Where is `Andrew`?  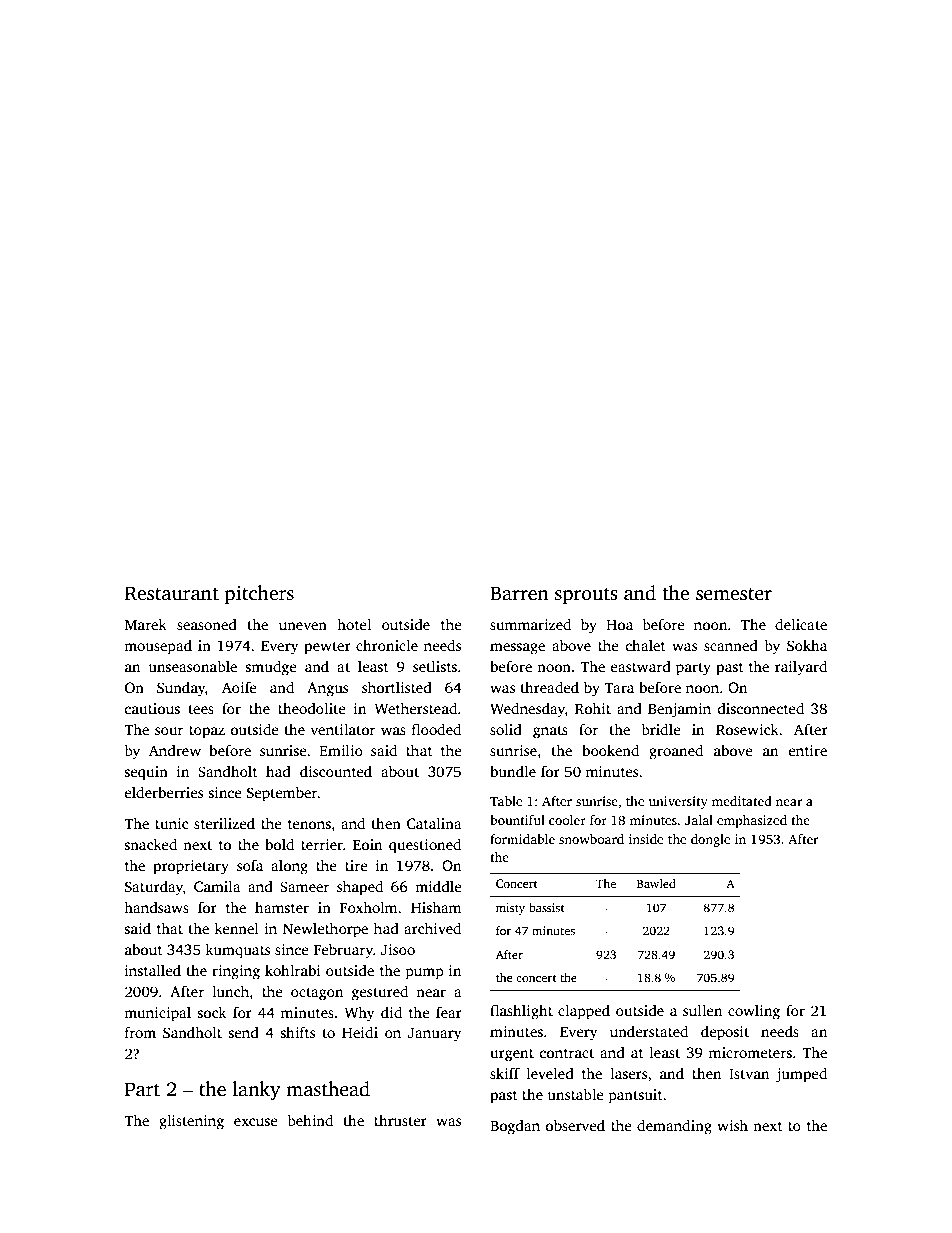
Andrew is located at coordinates (175, 750).
